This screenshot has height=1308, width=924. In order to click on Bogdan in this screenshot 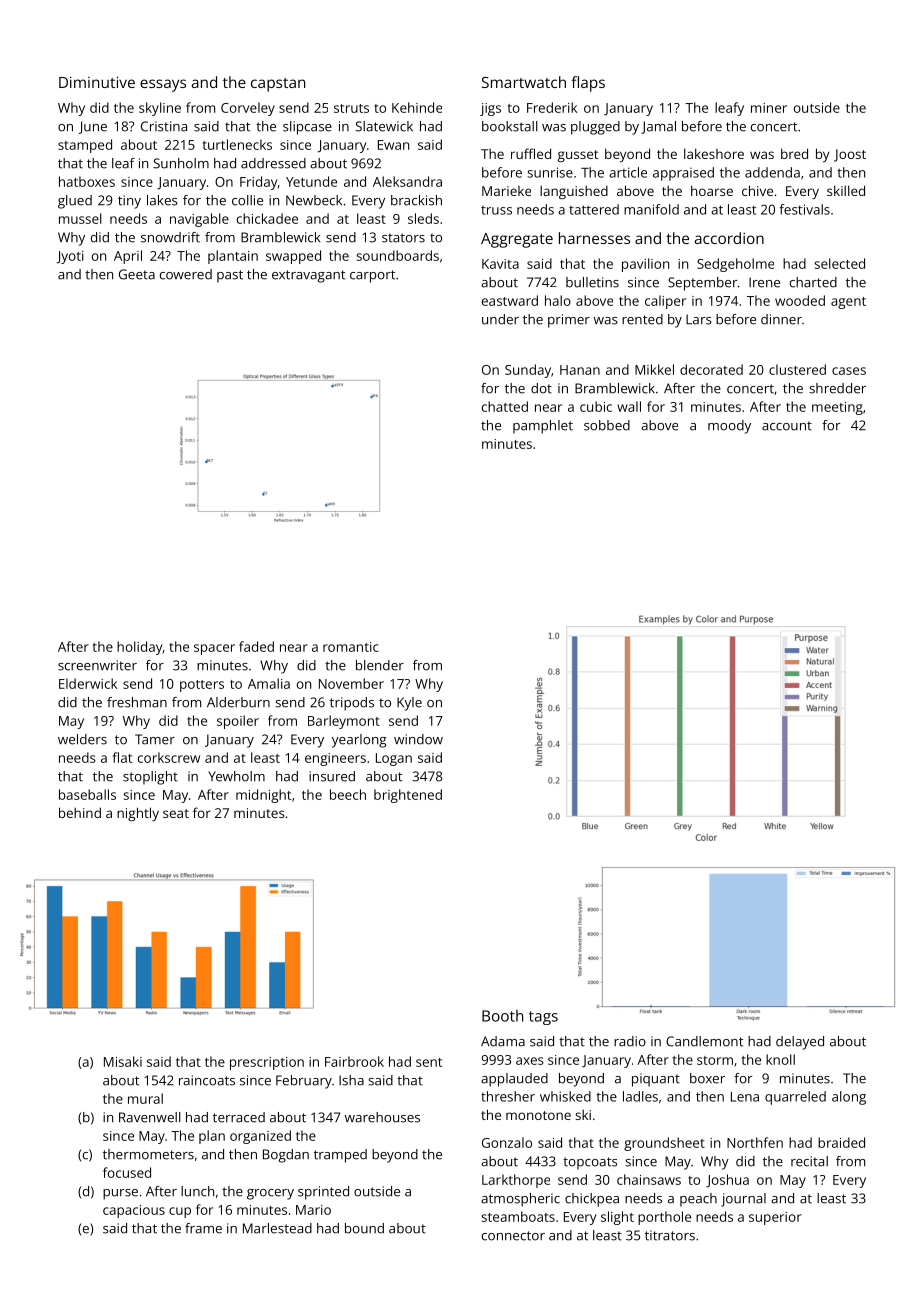, I will do `click(286, 1156)`.
